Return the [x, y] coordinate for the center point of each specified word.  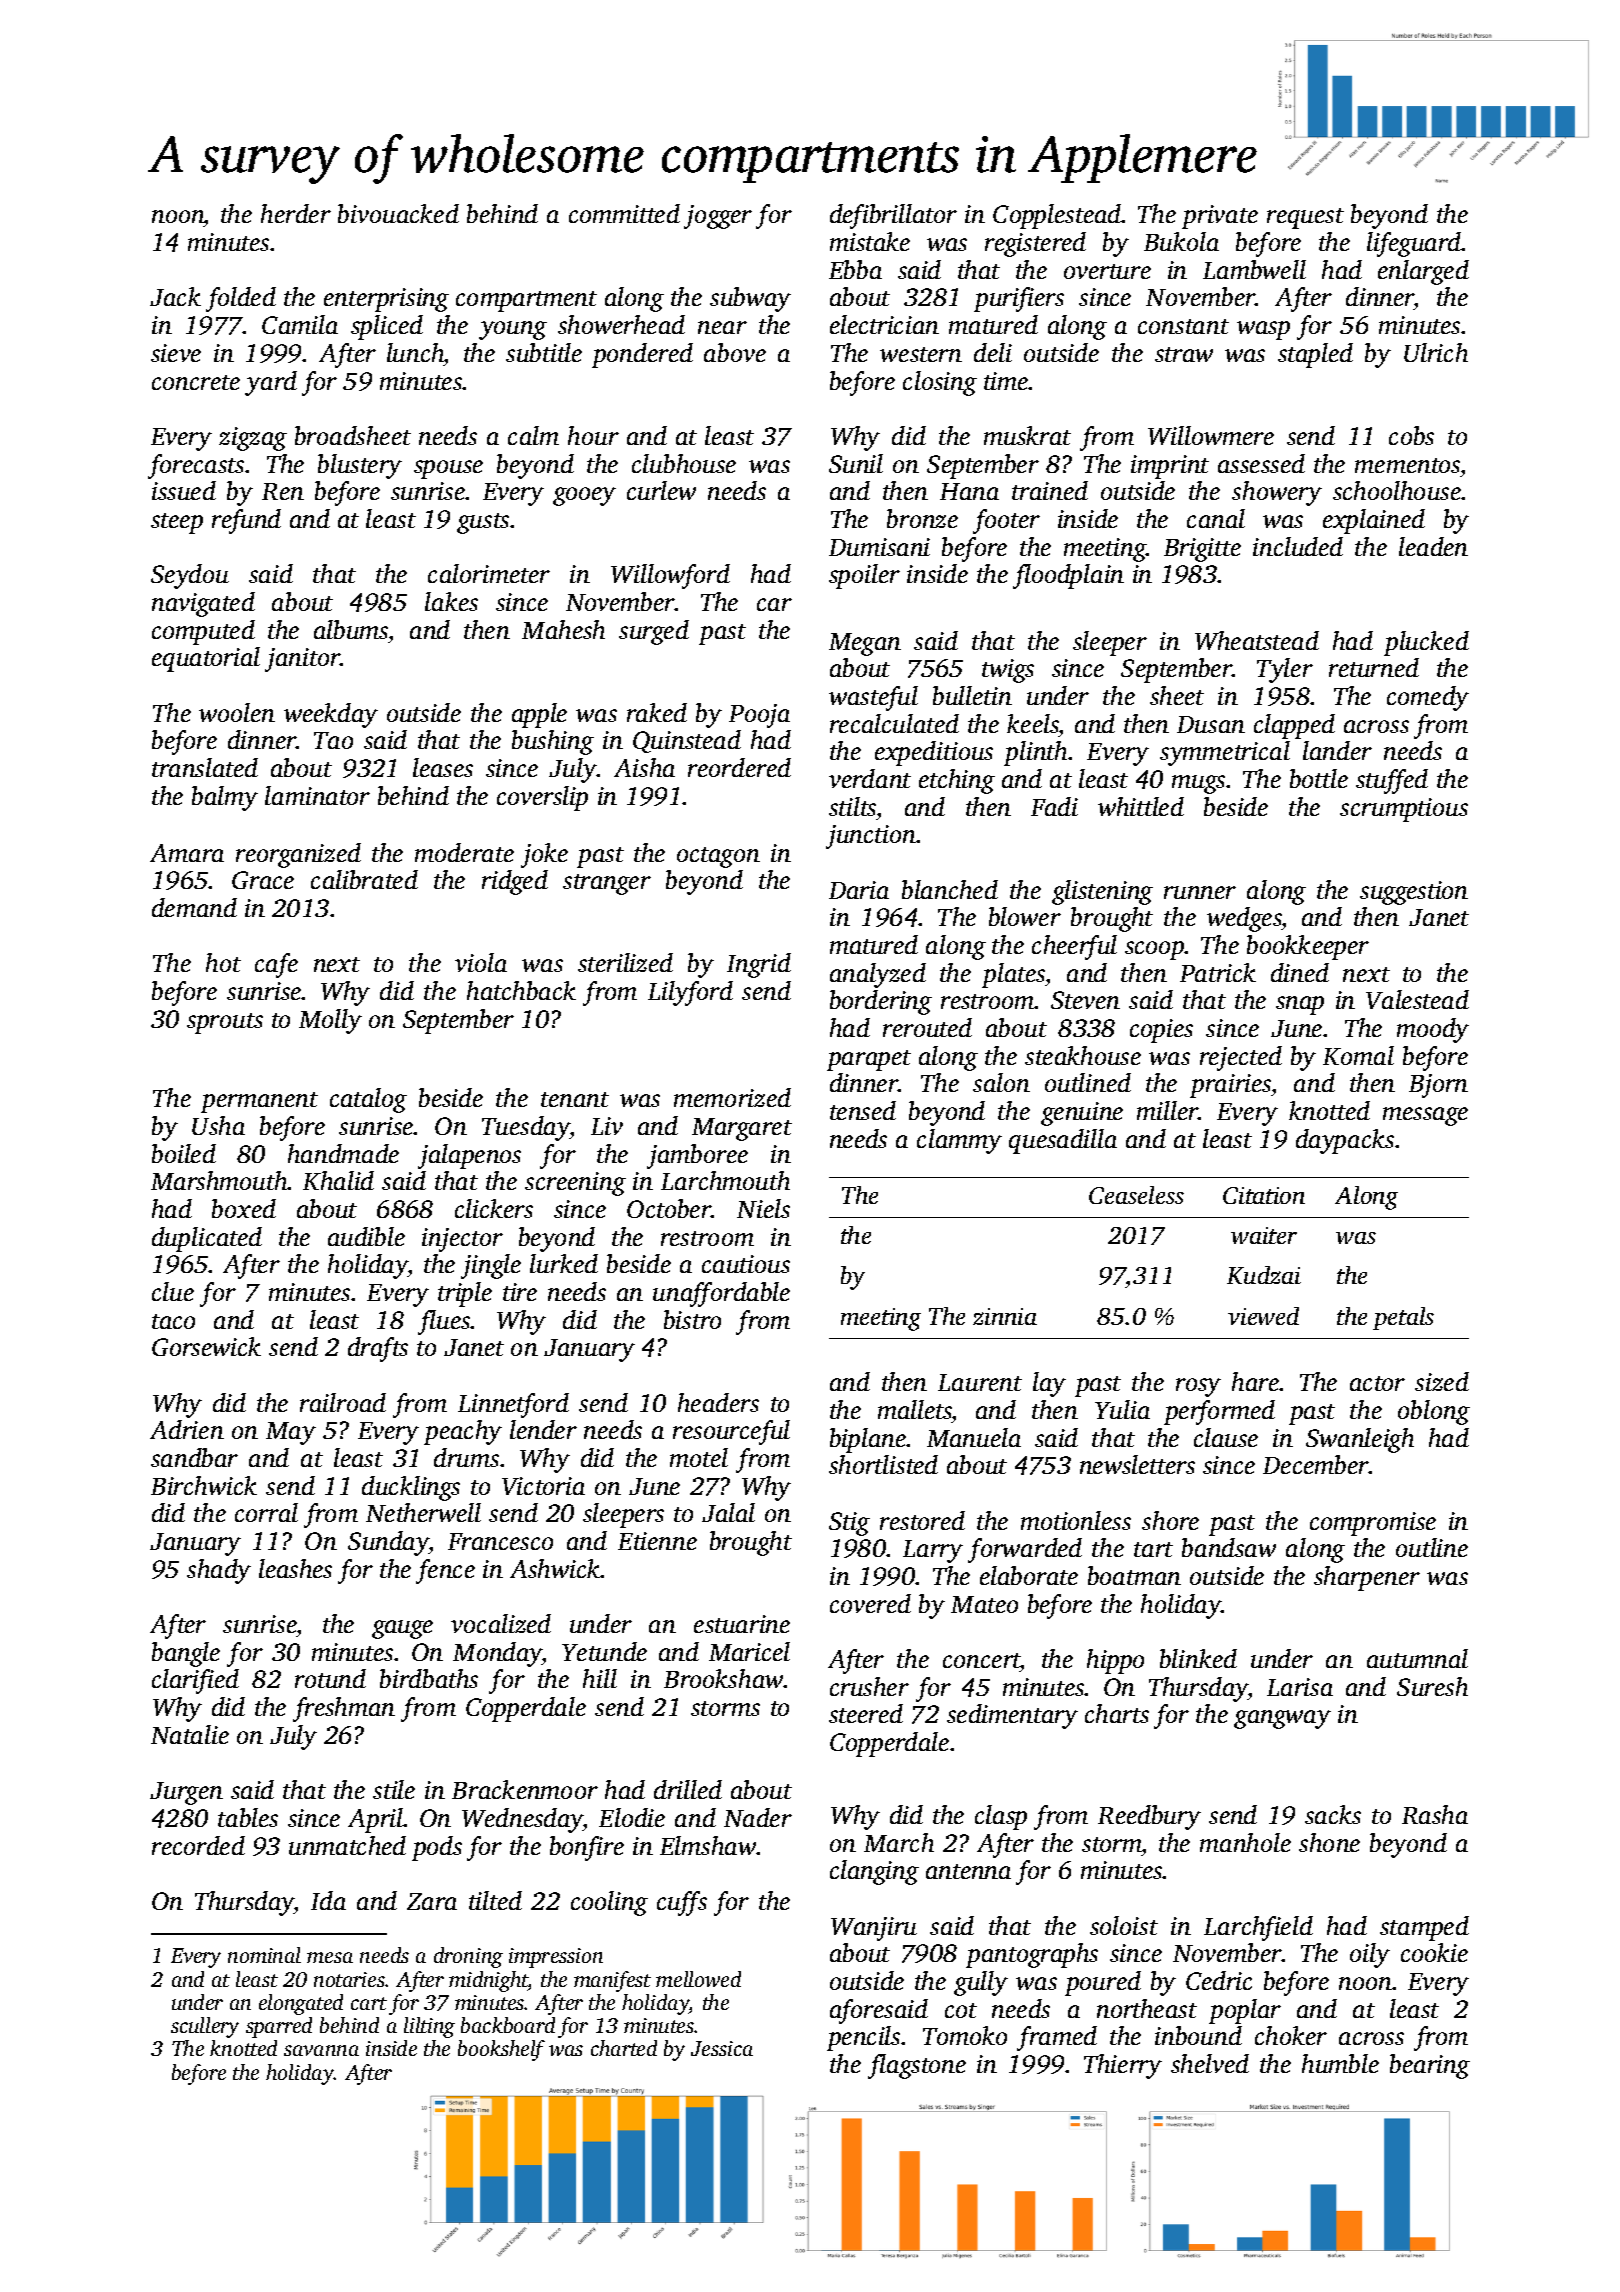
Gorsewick [206, 1346]
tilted [495, 1900]
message [1425, 1116]
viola [481, 962]
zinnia [1005, 1316]
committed [624, 213]
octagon [718, 857]
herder [296, 213]
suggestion [1414, 893]
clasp [1001, 1817]
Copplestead [1057, 216]
